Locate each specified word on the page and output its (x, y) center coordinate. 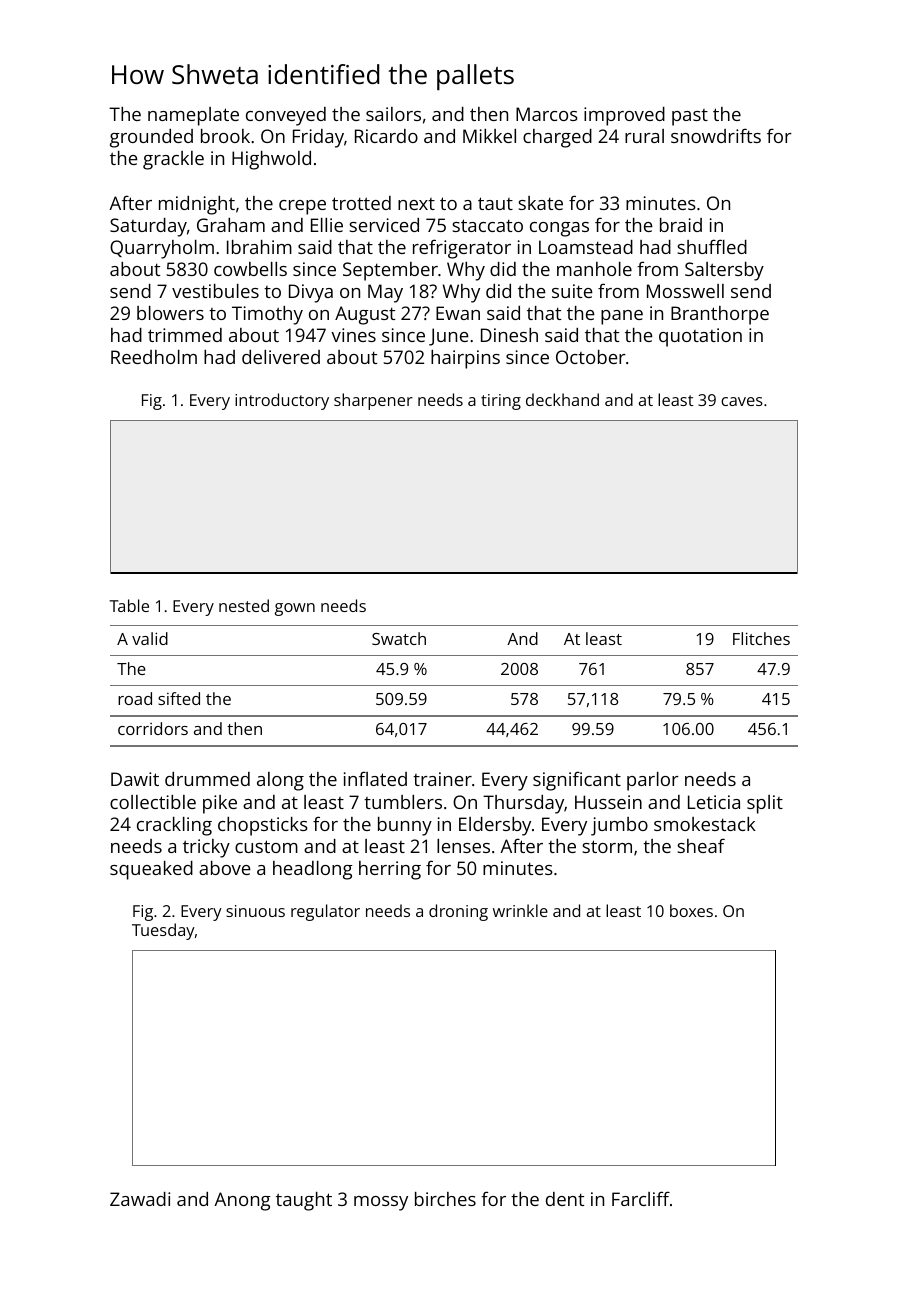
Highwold (271, 160)
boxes (691, 910)
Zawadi (140, 1199)
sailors (393, 114)
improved (624, 116)
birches (445, 1199)
